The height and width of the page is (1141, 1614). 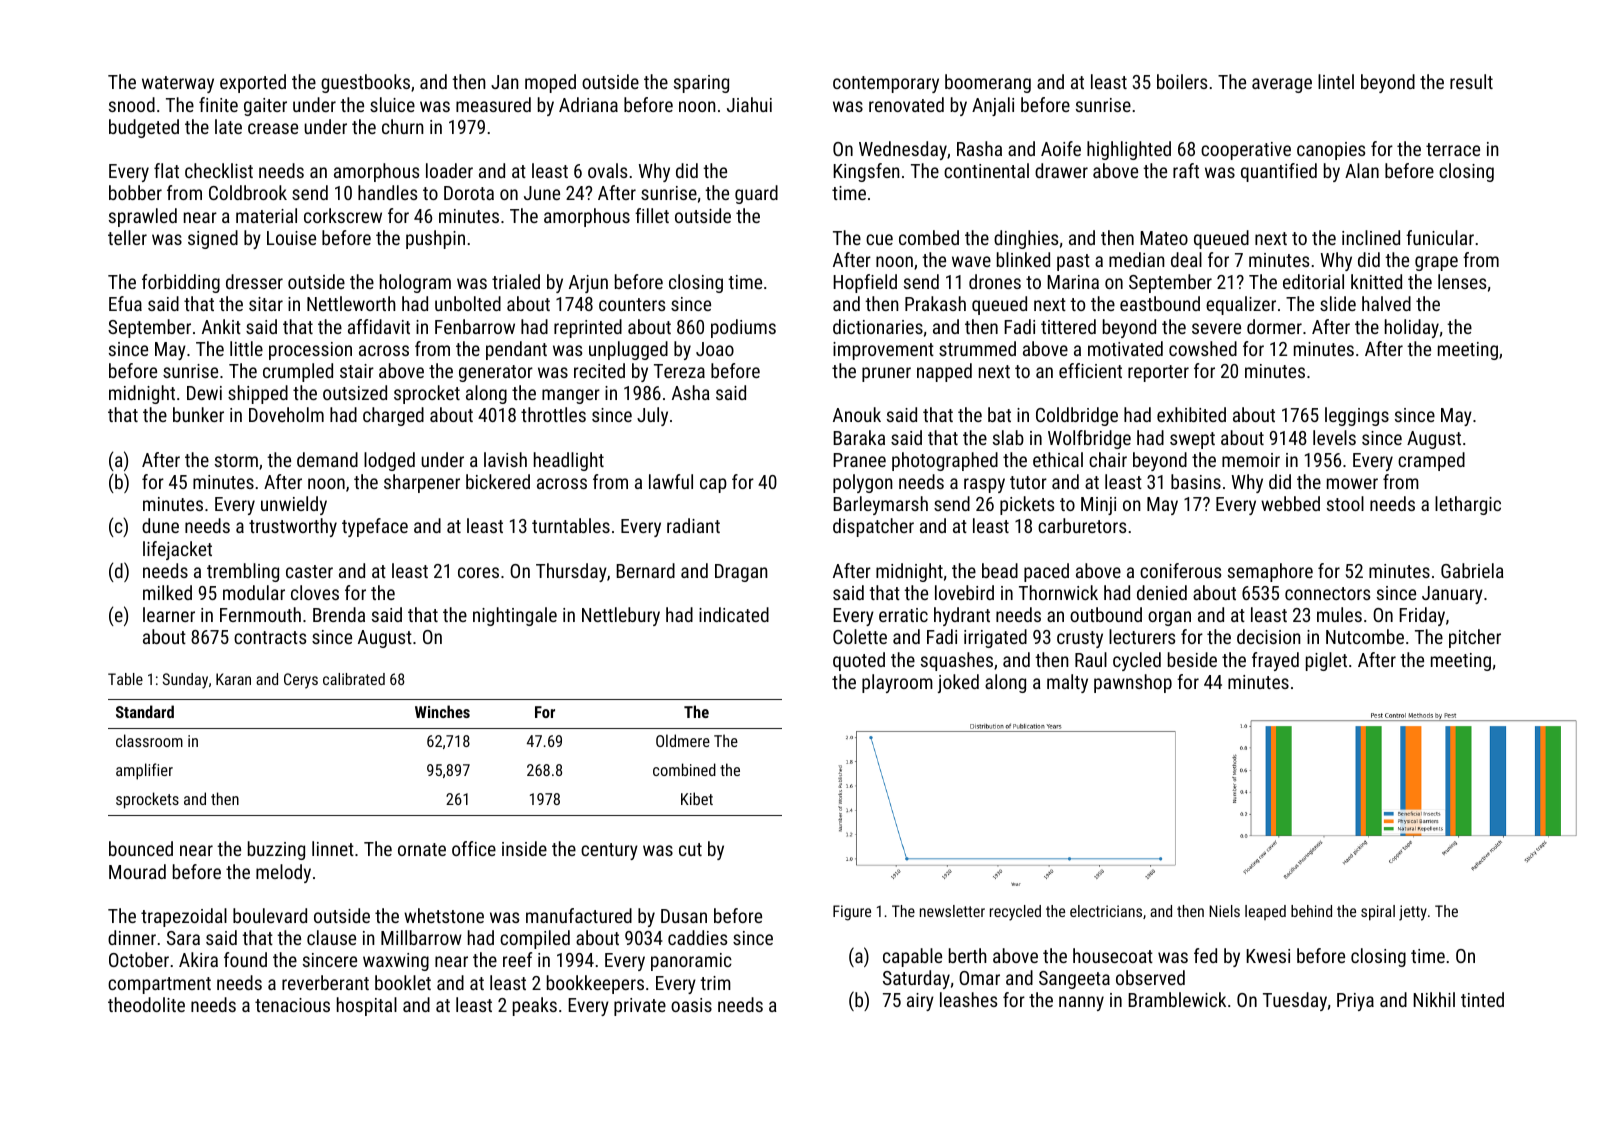 I want to click on quoted, so click(x=859, y=661).
